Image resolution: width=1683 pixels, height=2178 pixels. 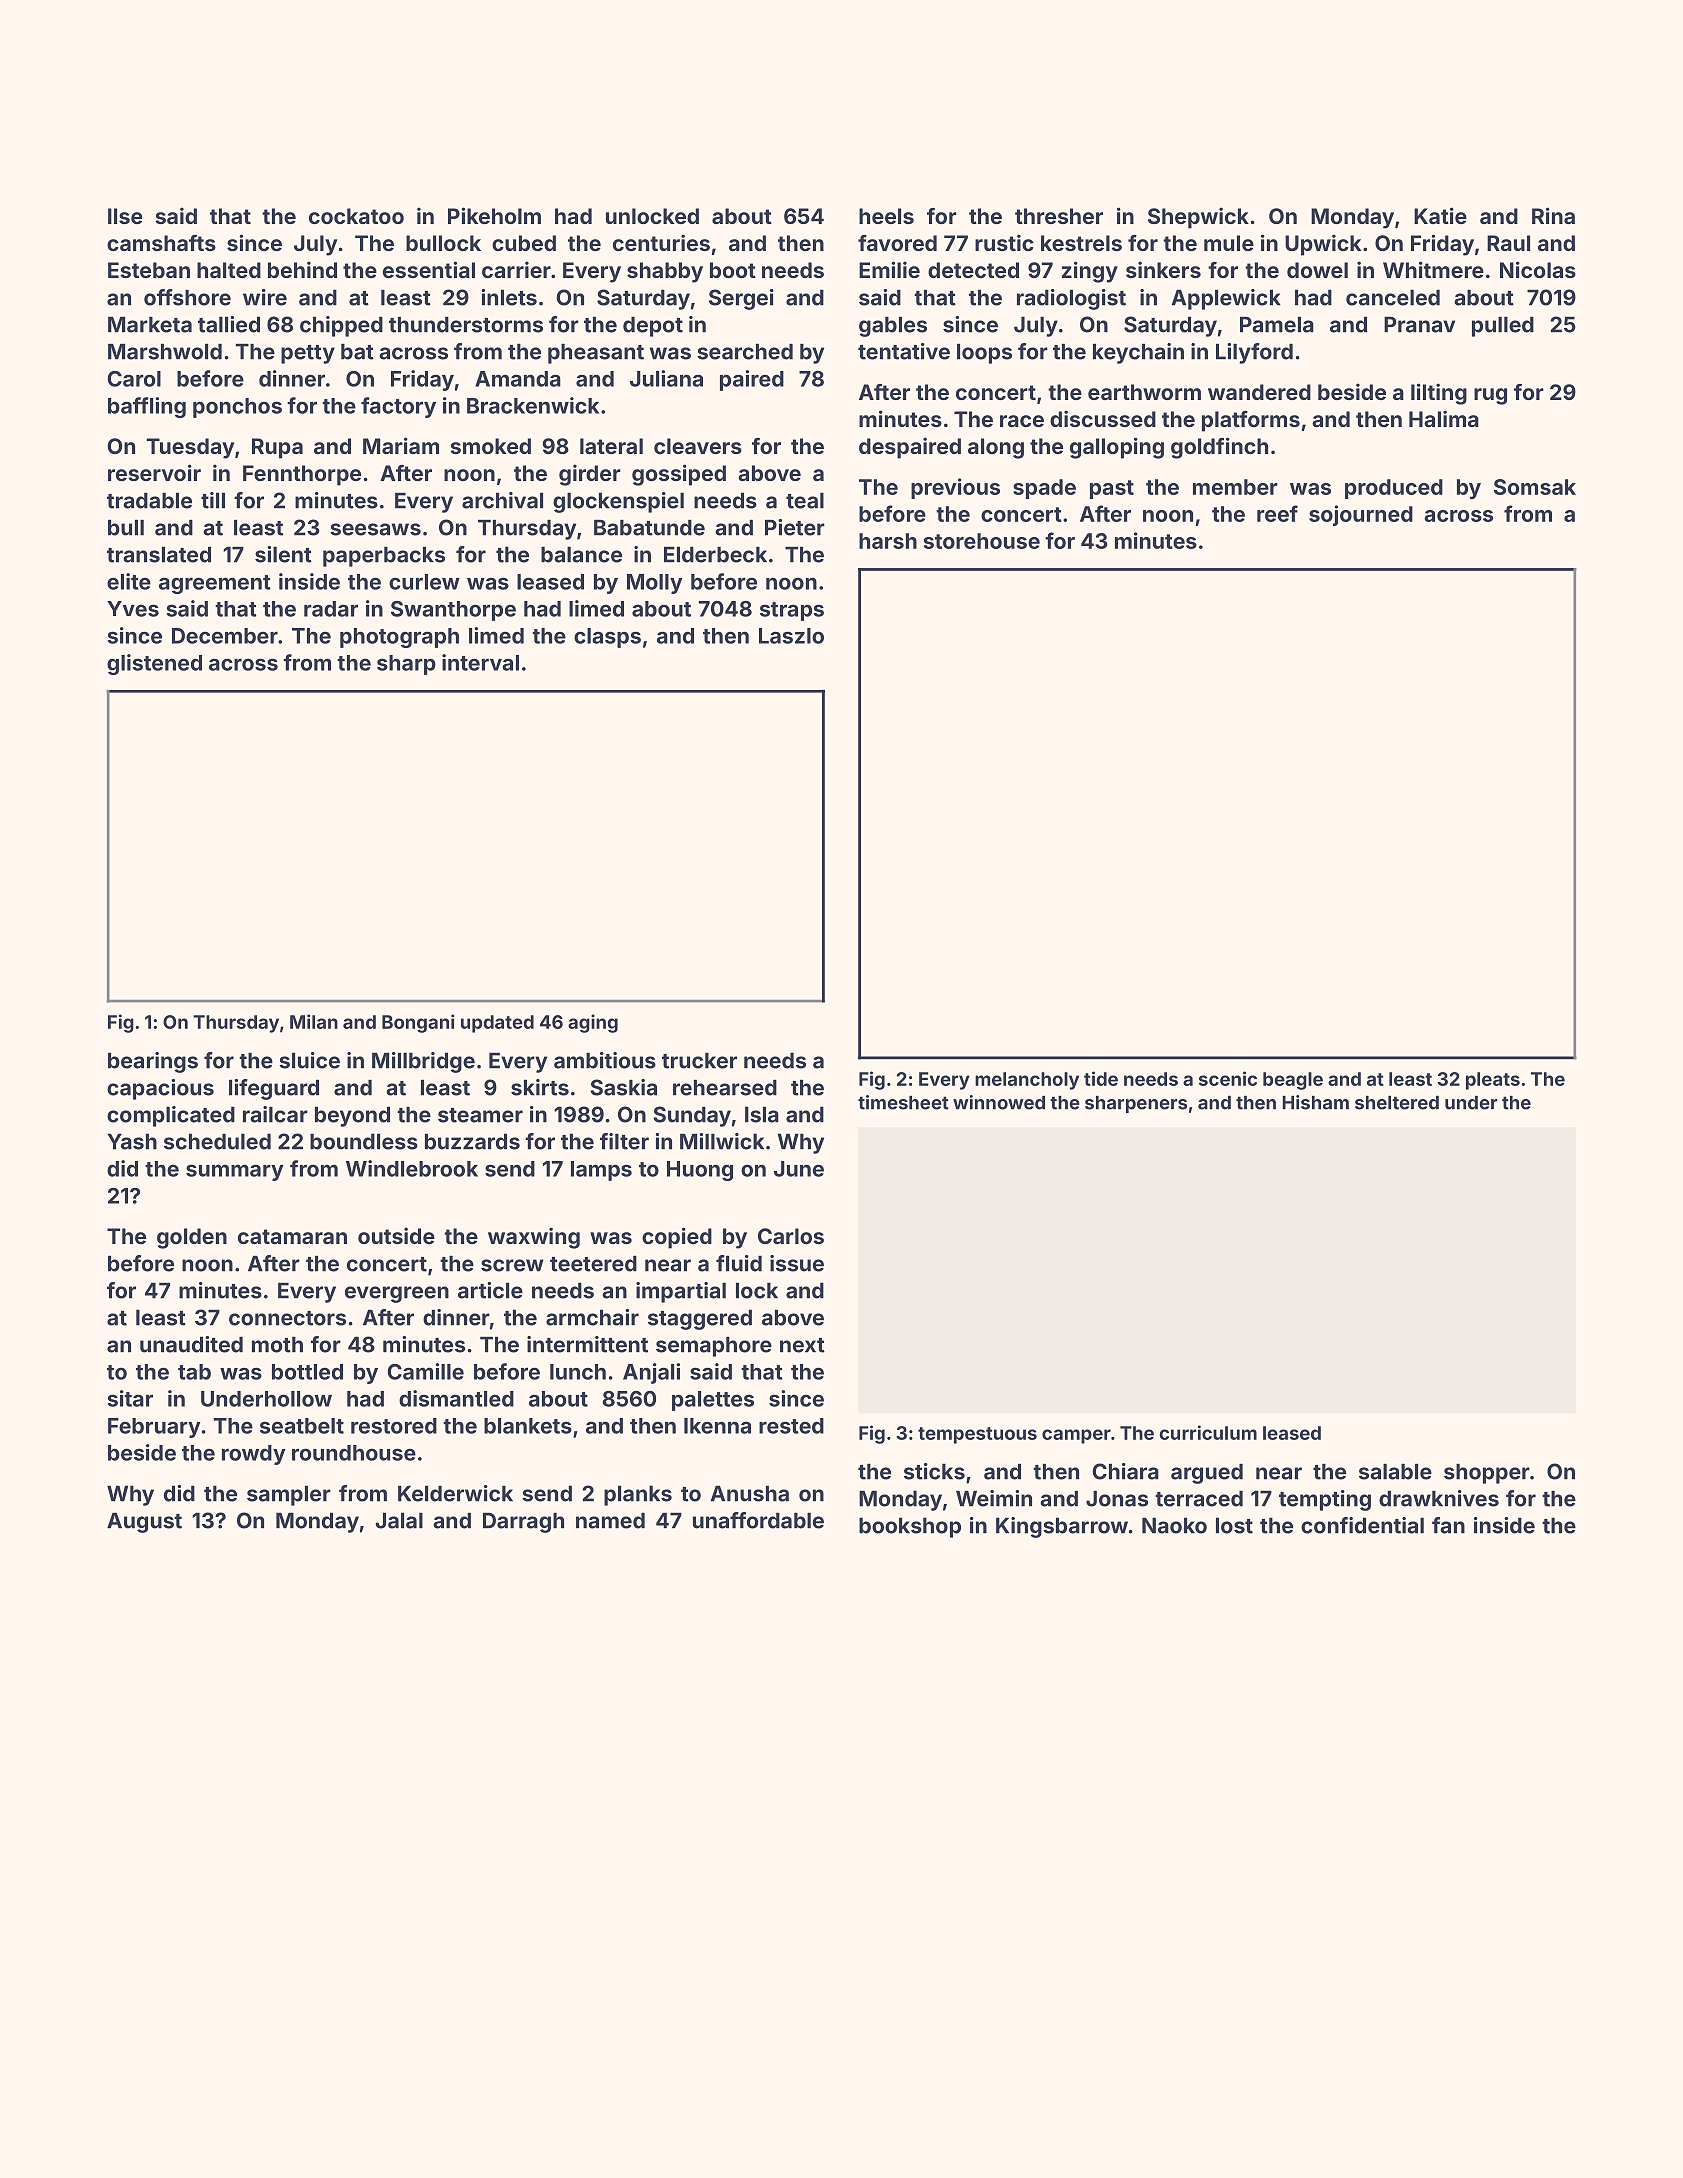 I want to click on scenic, so click(x=1228, y=1078).
